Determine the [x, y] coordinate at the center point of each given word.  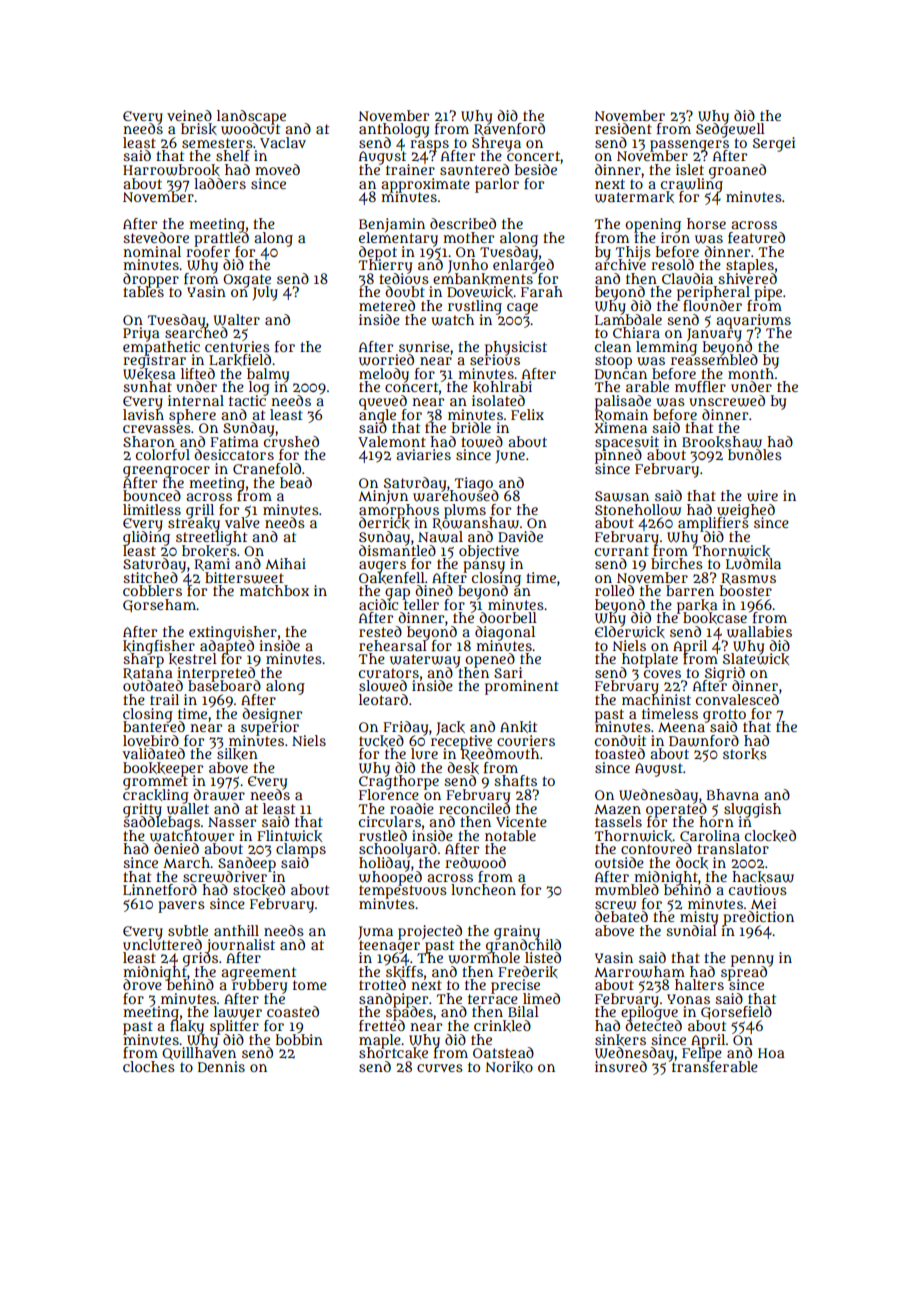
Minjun [383, 497]
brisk [199, 129]
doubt [405, 291]
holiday [384, 864]
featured [756, 237]
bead [296, 482]
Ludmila [753, 563]
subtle [188, 930]
